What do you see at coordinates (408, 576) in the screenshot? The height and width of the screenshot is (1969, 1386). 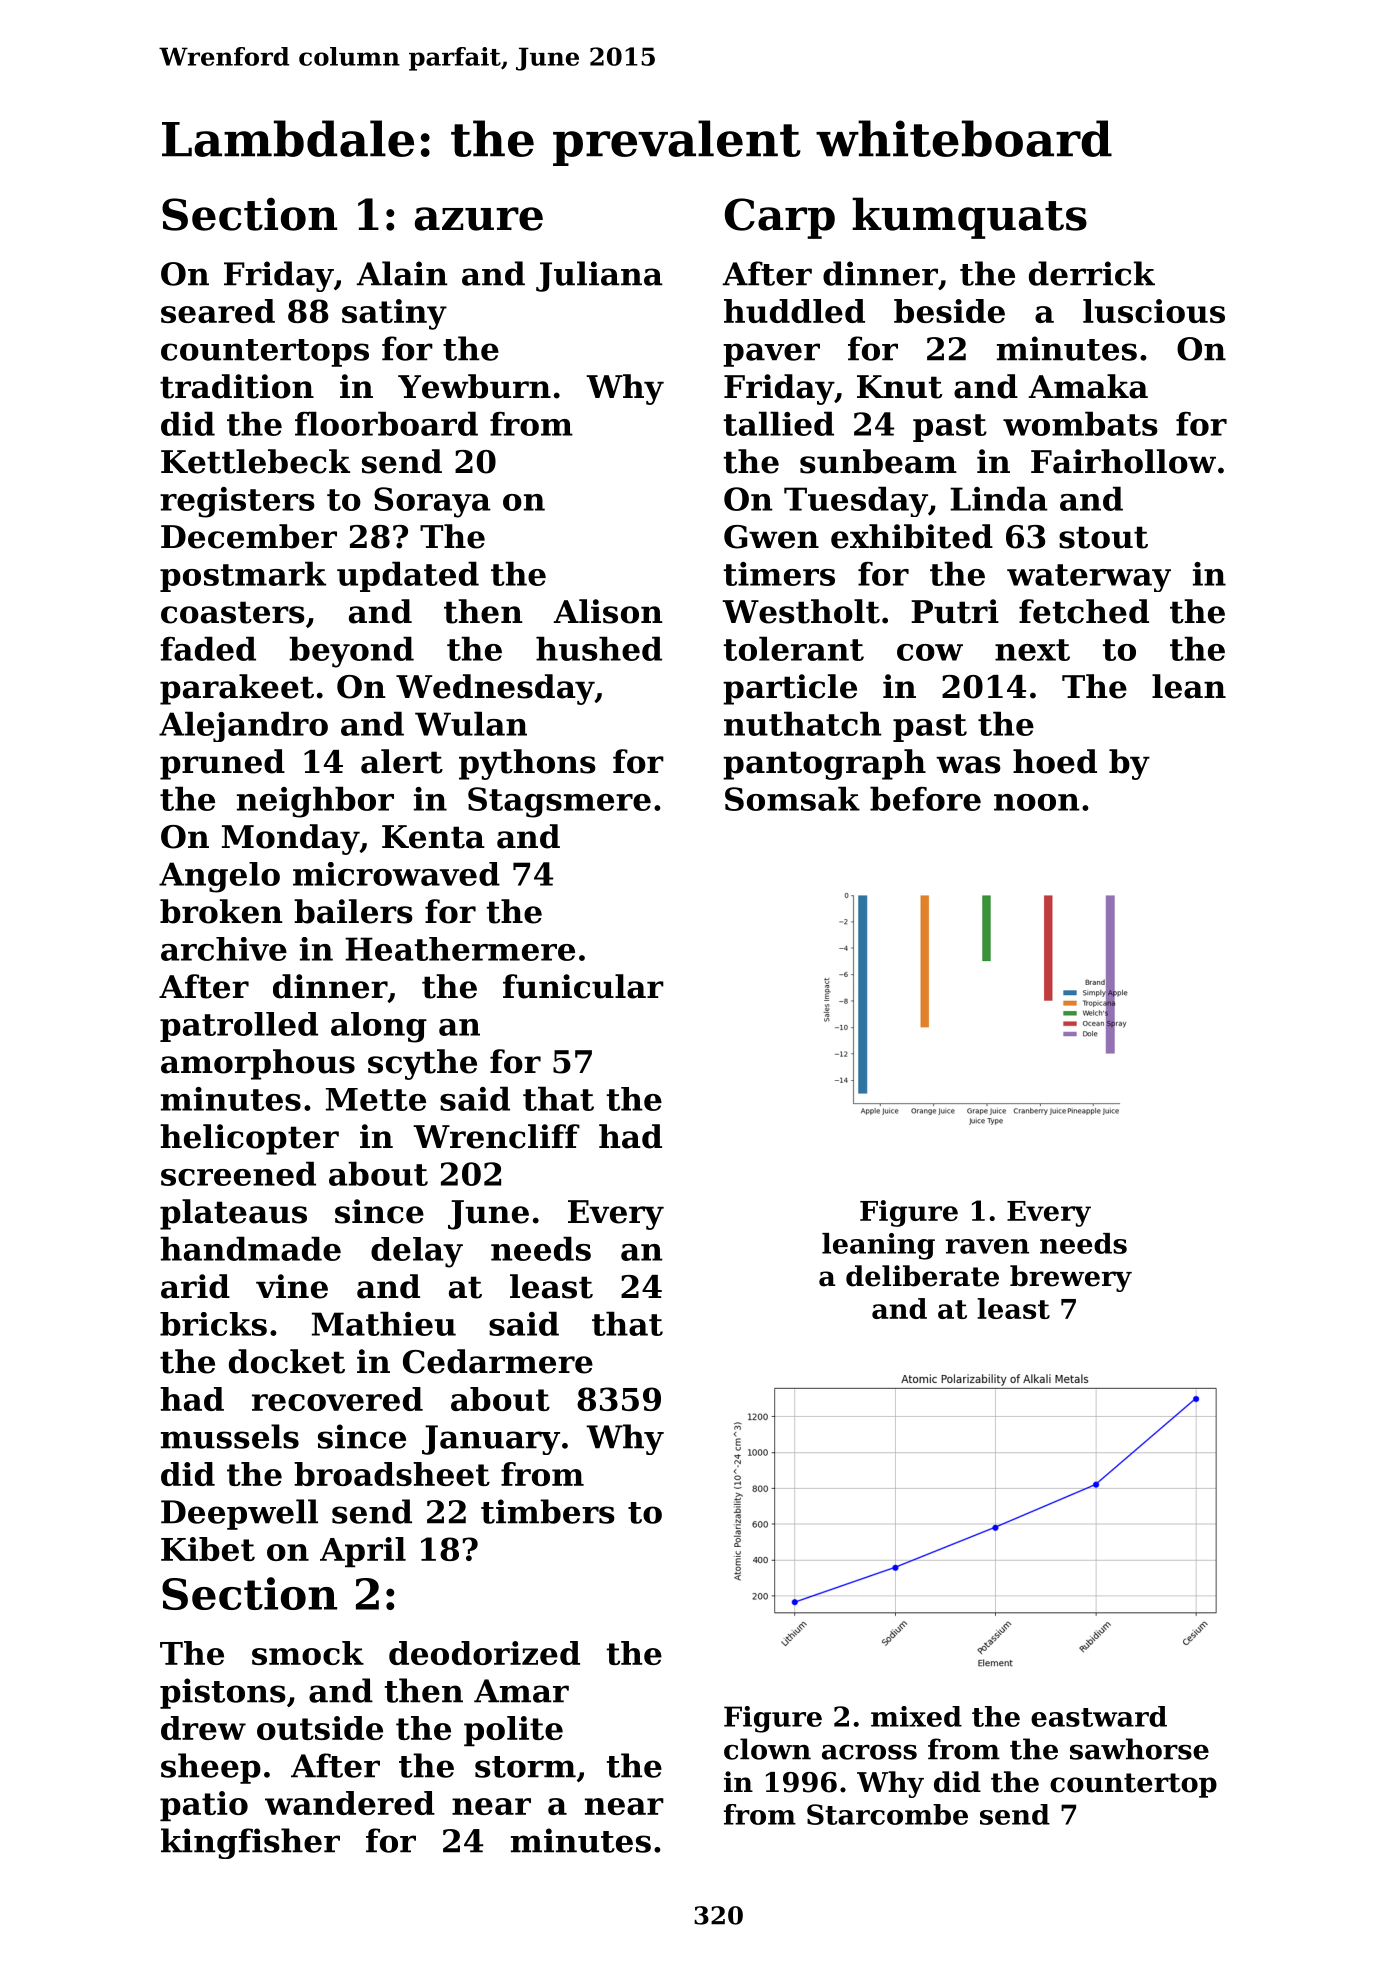 I see `updated` at bounding box center [408, 576].
